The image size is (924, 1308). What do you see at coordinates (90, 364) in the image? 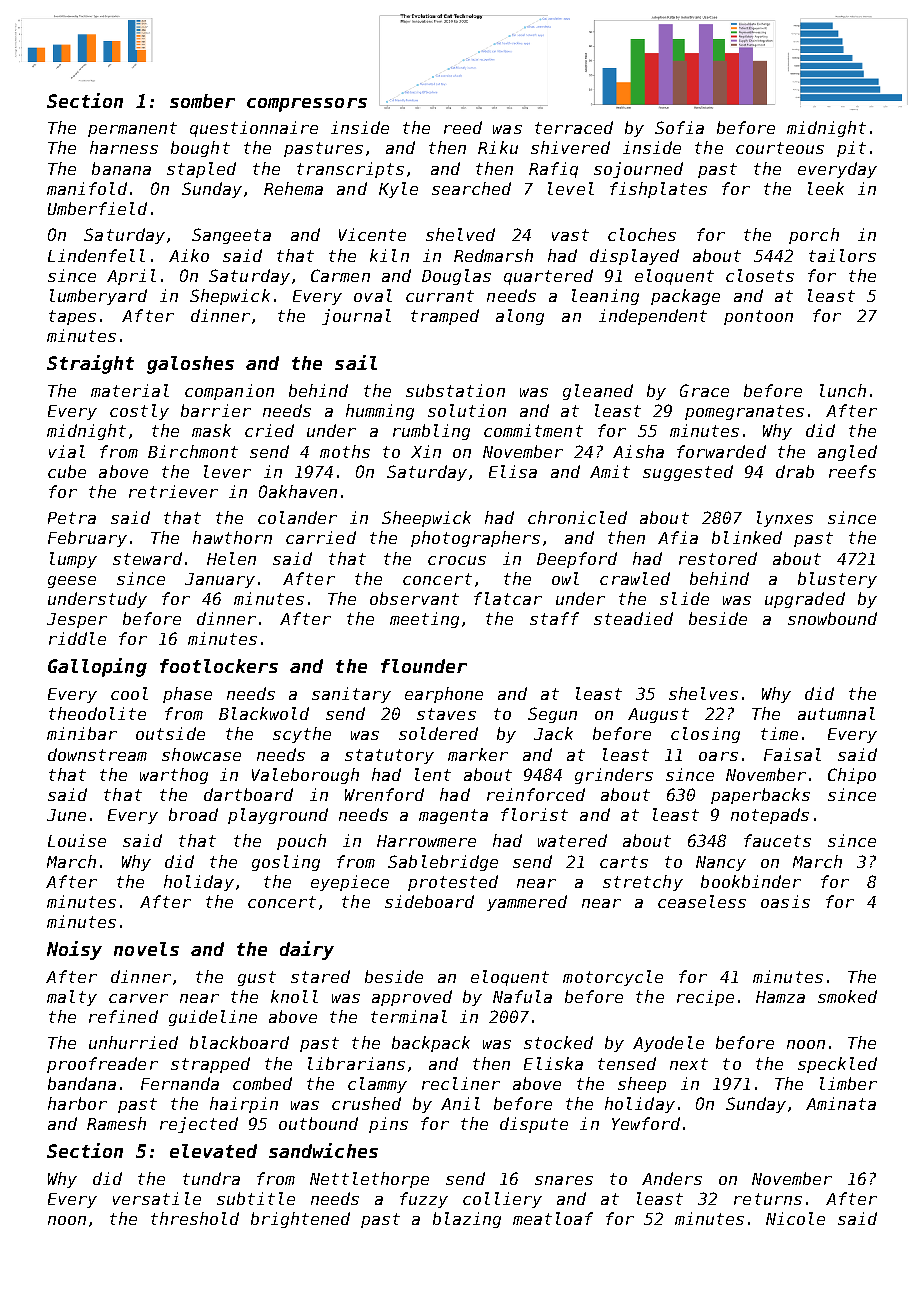
I see `Straight` at bounding box center [90, 364].
